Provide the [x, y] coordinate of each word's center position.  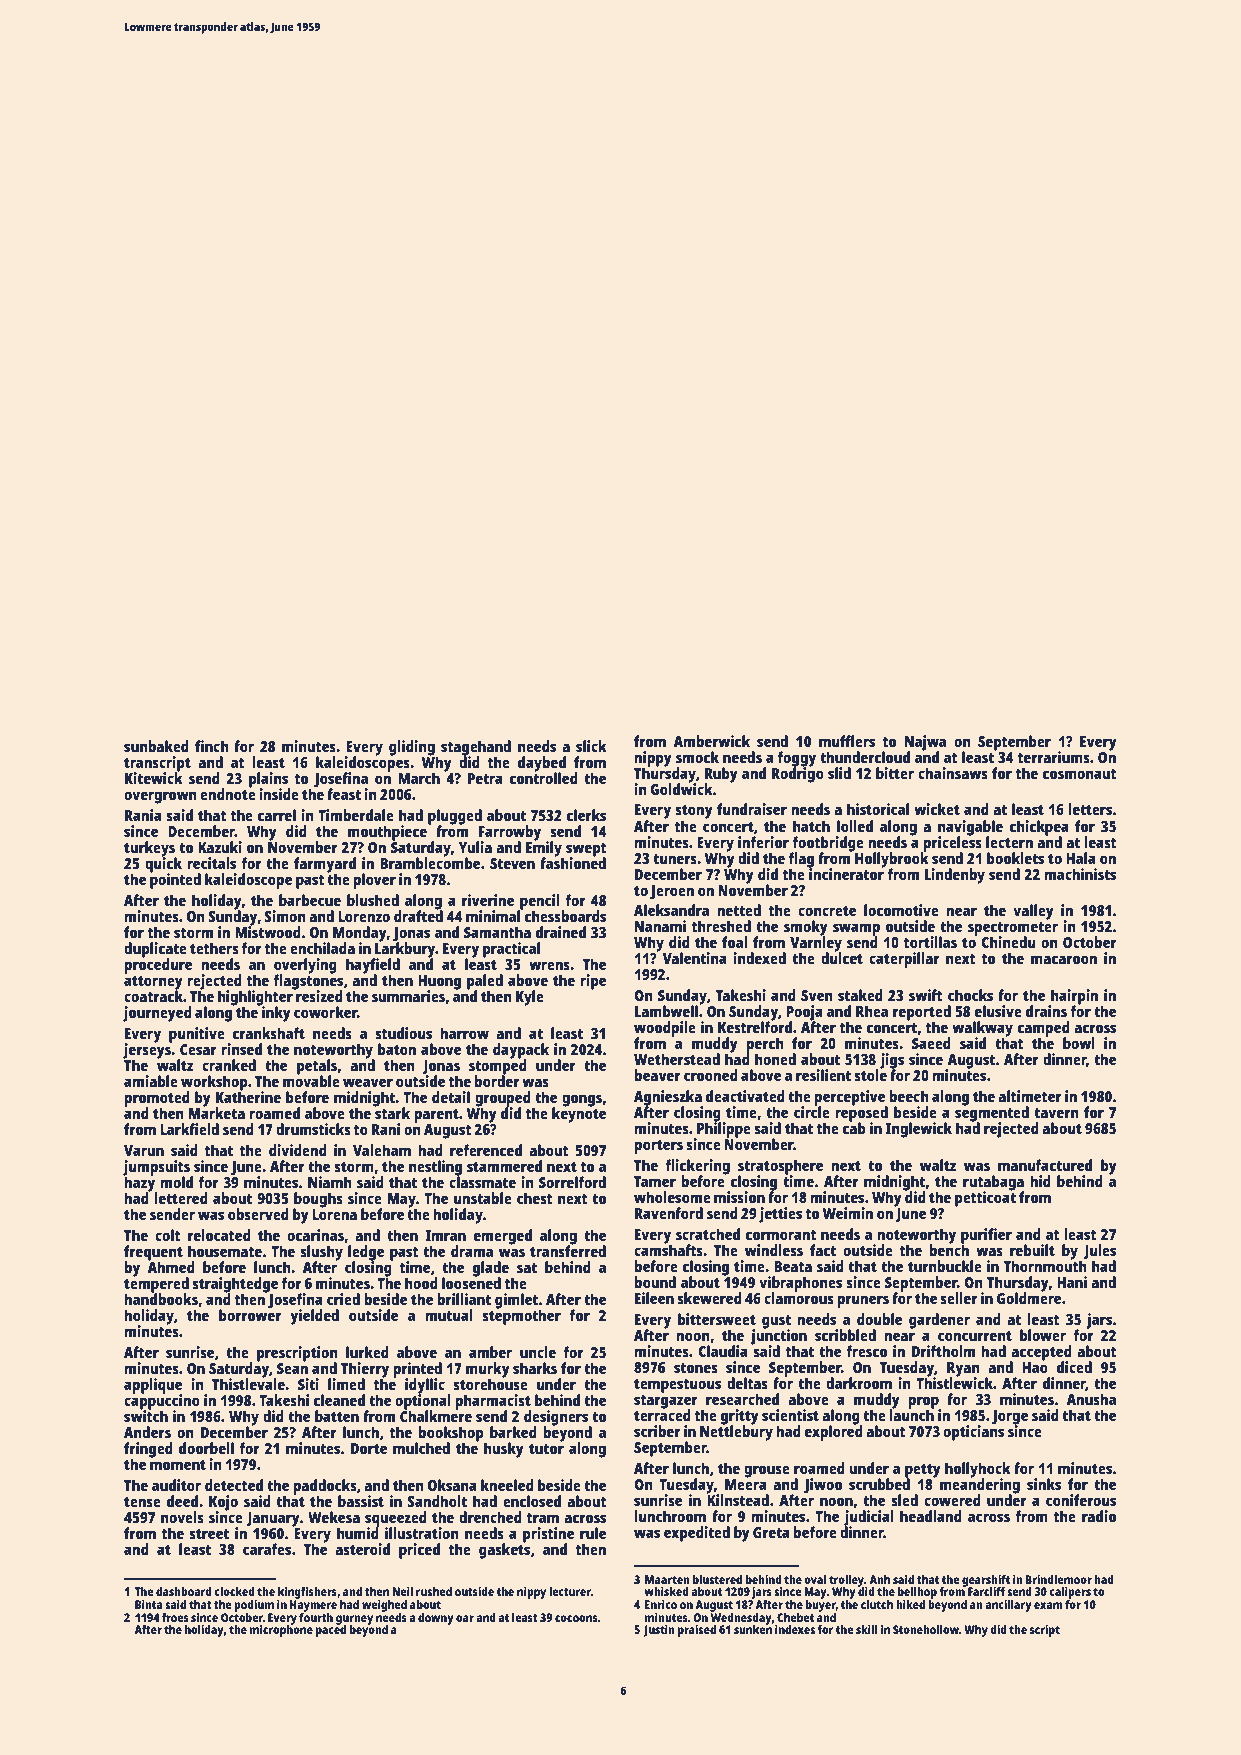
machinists [1080, 874]
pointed [175, 881]
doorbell [206, 1448]
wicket [937, 809]
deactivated [745, 1096]
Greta [771, 1532]
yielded [314, 1317]
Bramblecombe [430, 863]
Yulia [475, 847]
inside [279, 794]
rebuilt [1032, 1250]
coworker [325, 1012]
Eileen [654, 1298]
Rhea [872, 1011]
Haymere [313, 1606]
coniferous [1081, 1500]
